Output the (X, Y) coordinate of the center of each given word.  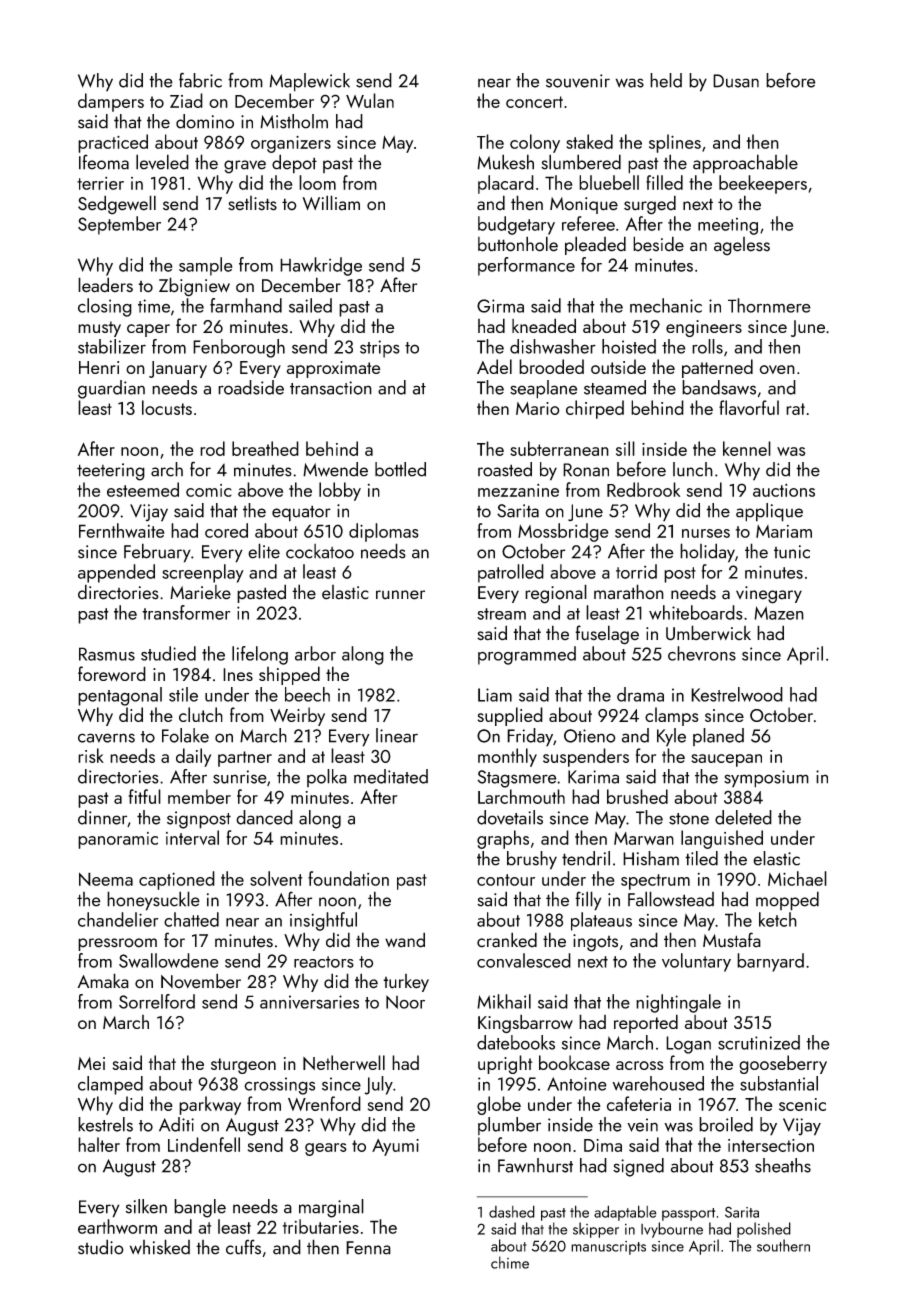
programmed (527, 655)
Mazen (779, 613)
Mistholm (294, 121)
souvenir (578, 81)
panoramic (118, 840)
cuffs (243, 1247)
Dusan (736, 81)
